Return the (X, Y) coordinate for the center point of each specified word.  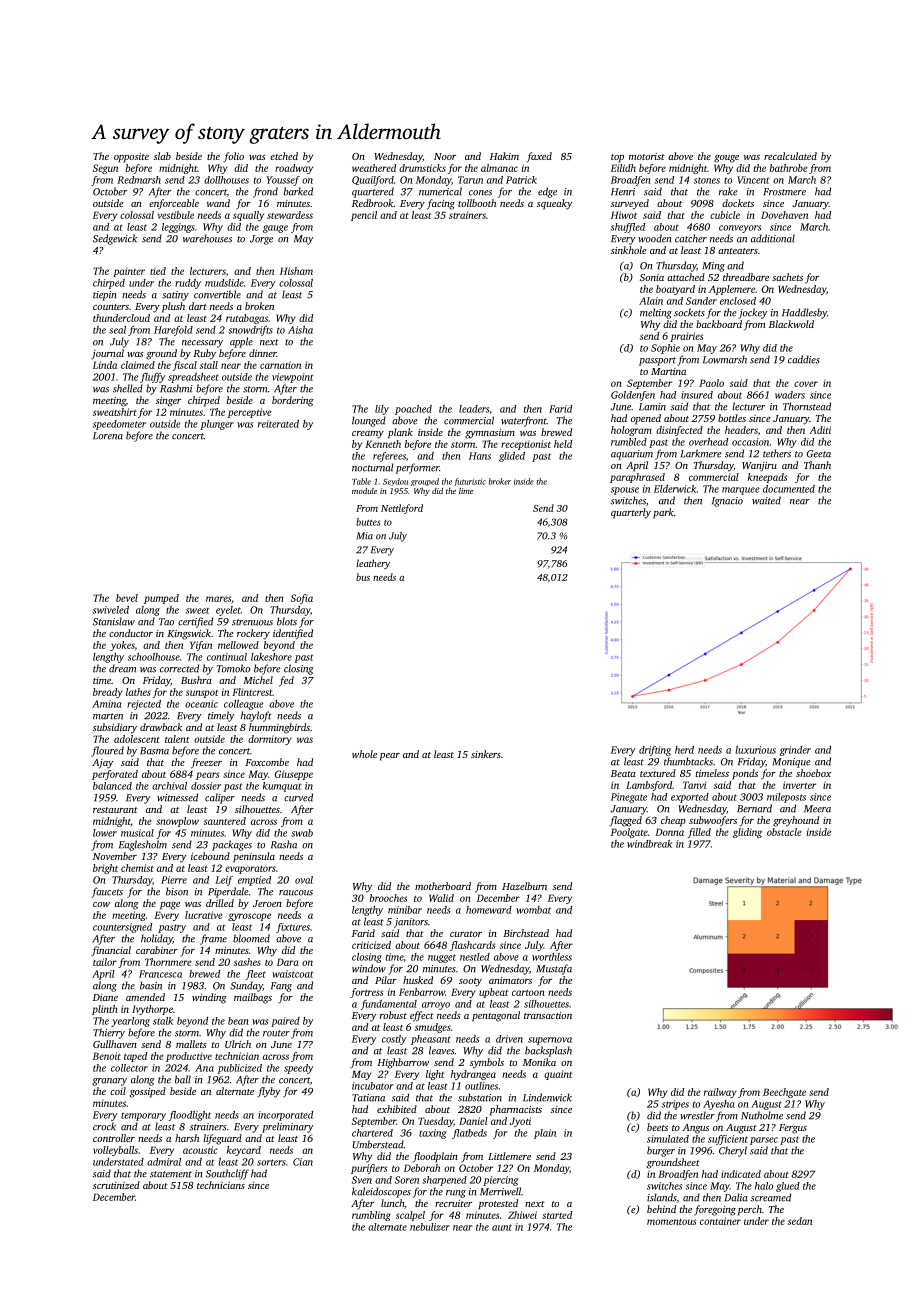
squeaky (554, 204)
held (563, 444)
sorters (271, 1162)
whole (364, 754)
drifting (655, 751)
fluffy (152, 378)
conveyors (740, 229)
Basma (154, 751)
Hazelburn (524, 886)
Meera (817, 809)
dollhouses (226, 180)
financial (111, 951)
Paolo (711, 383)
